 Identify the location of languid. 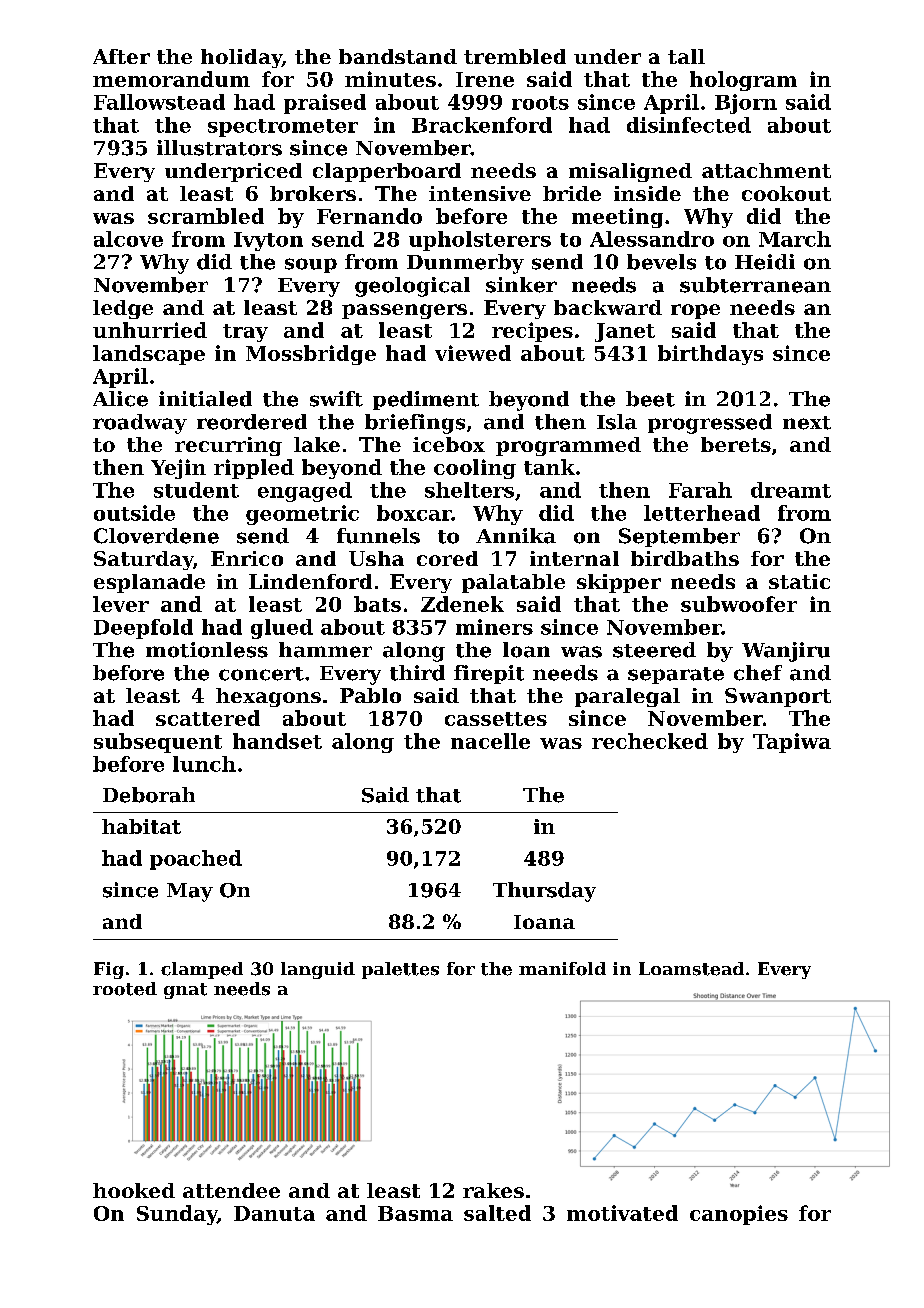
(318, 970).
